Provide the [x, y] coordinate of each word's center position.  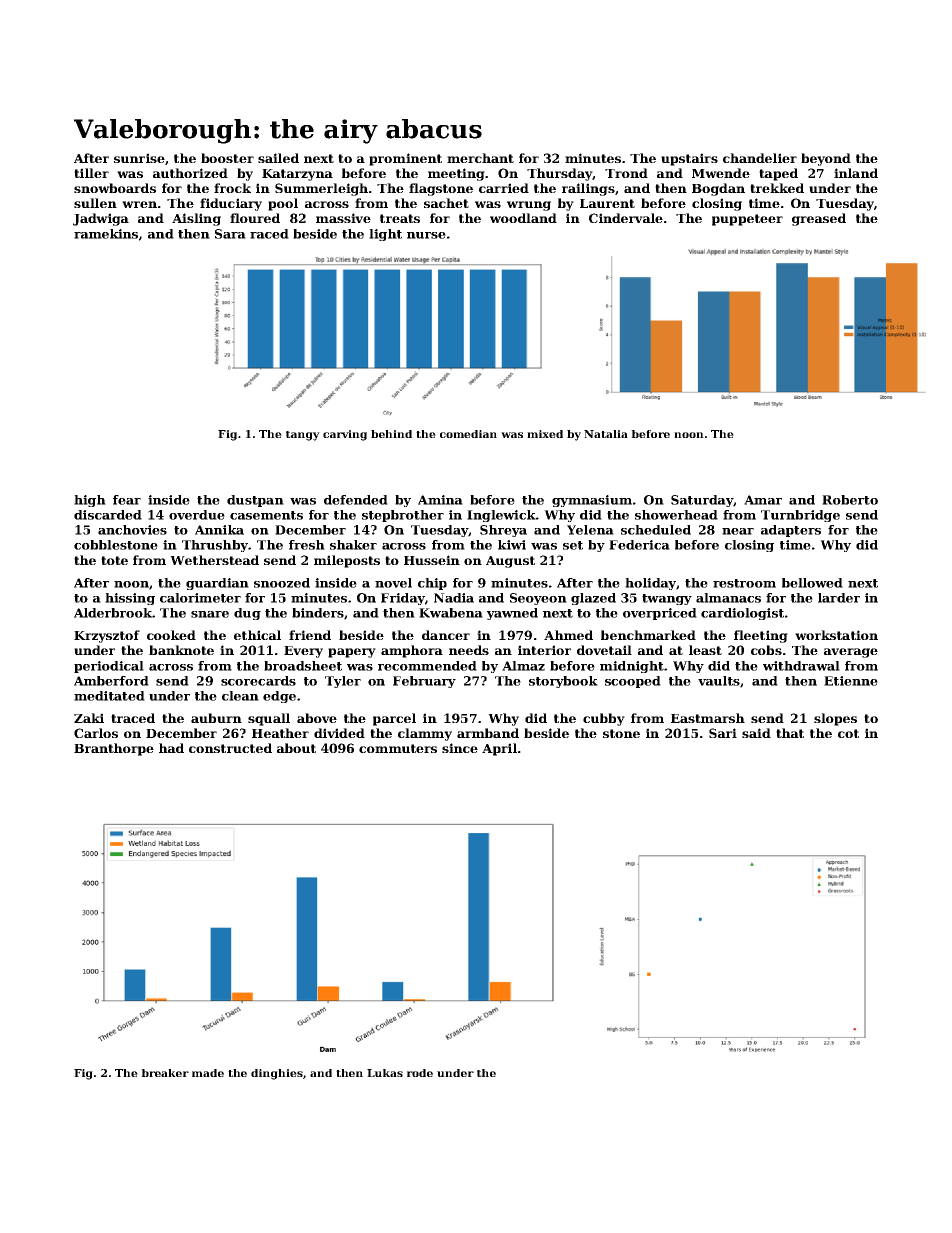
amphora [412, 651]
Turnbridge [800, 516]
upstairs [689, 159]
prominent [405, 159]
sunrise [139, 158]
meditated [109, 696]
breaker [165, 1073]
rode [420, 1073]
